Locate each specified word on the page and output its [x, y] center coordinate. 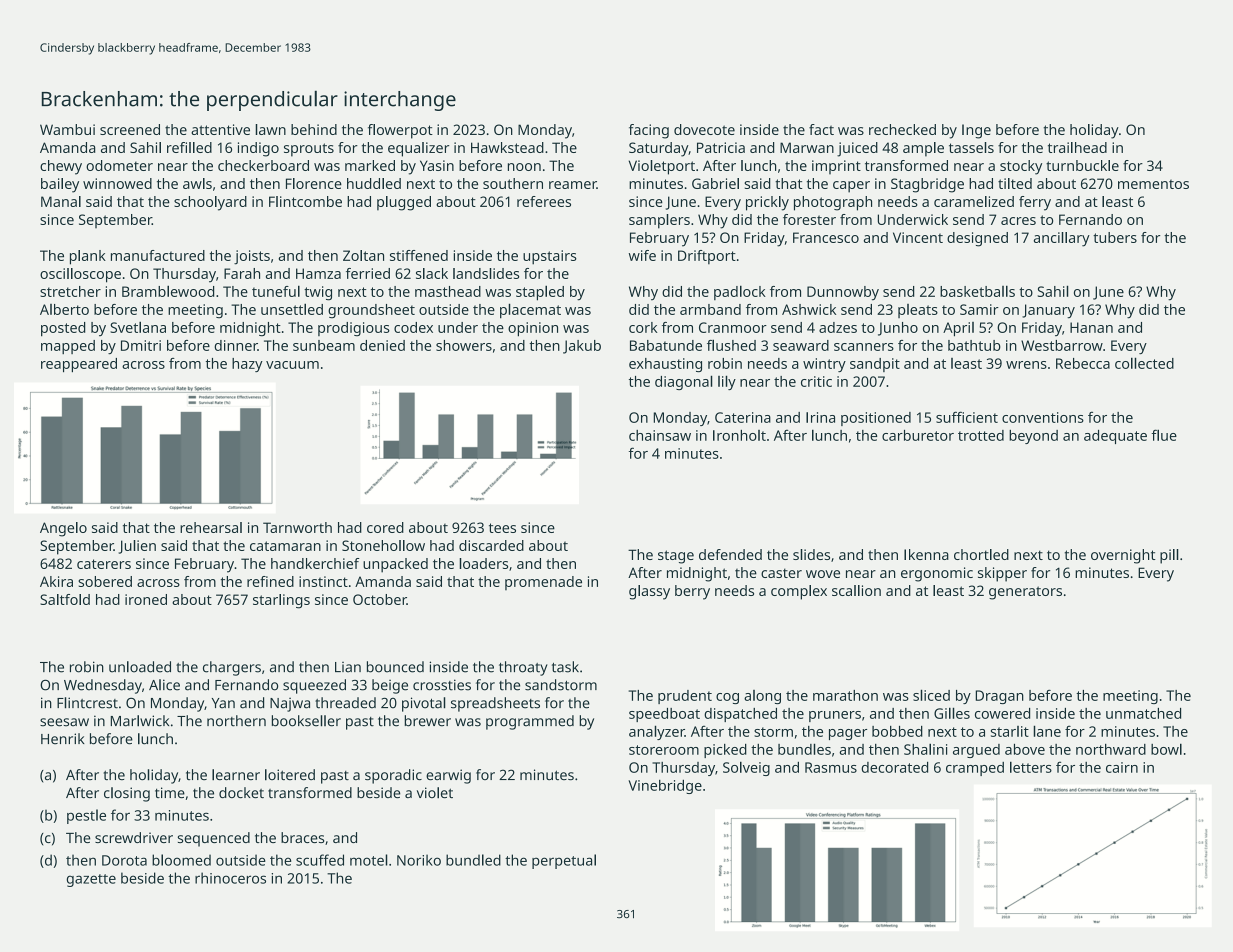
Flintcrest [87, 703]
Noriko [419, 860]
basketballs [977, 291]
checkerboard [263, 165]
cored [385, 527]
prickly [767, 203]
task [565, 667]
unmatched [1143, 713]
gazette [91, 880]
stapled [540, 293]
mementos [1153, 184]
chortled [981, 554]
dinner [236, 345]
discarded [491, 545]
